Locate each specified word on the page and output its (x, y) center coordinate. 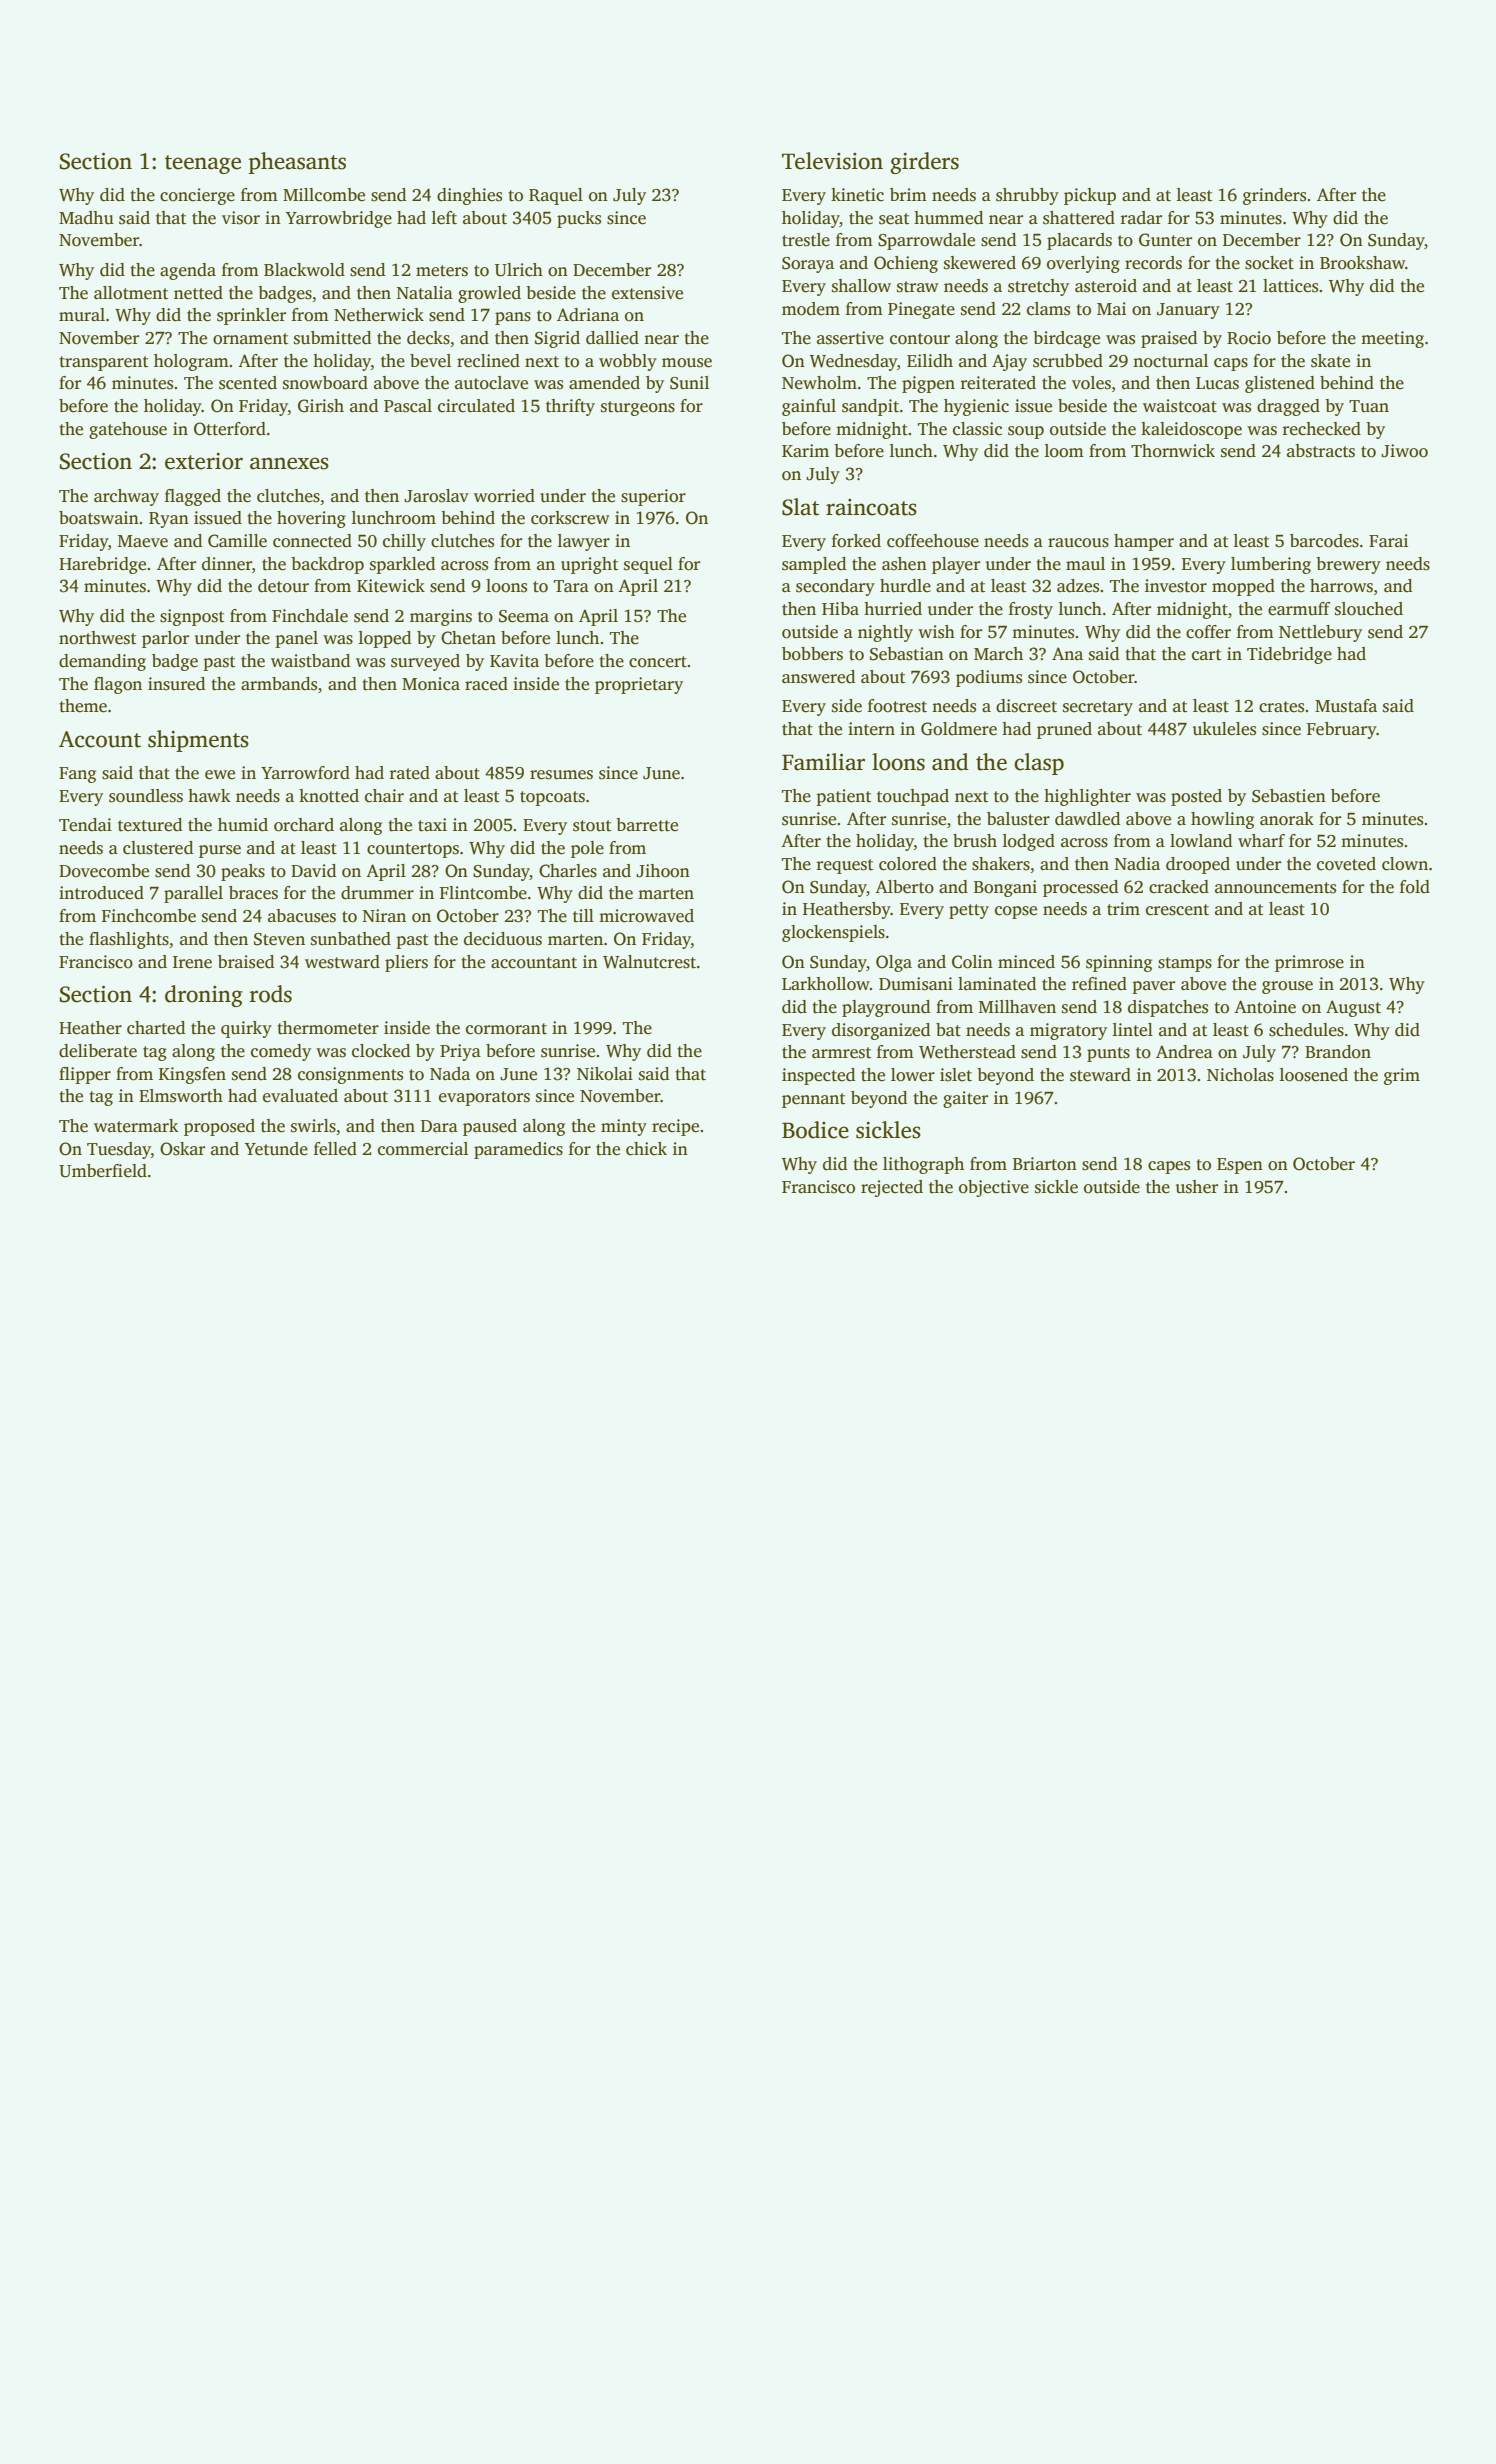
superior (653, 497)
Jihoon (663, 871)
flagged (193, 497)
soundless (146, 796)
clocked (381, 1051)
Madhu (86, 218)
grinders (1274, 196)
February (1342, 730)
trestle (806, 240)
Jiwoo (1404, 451)
